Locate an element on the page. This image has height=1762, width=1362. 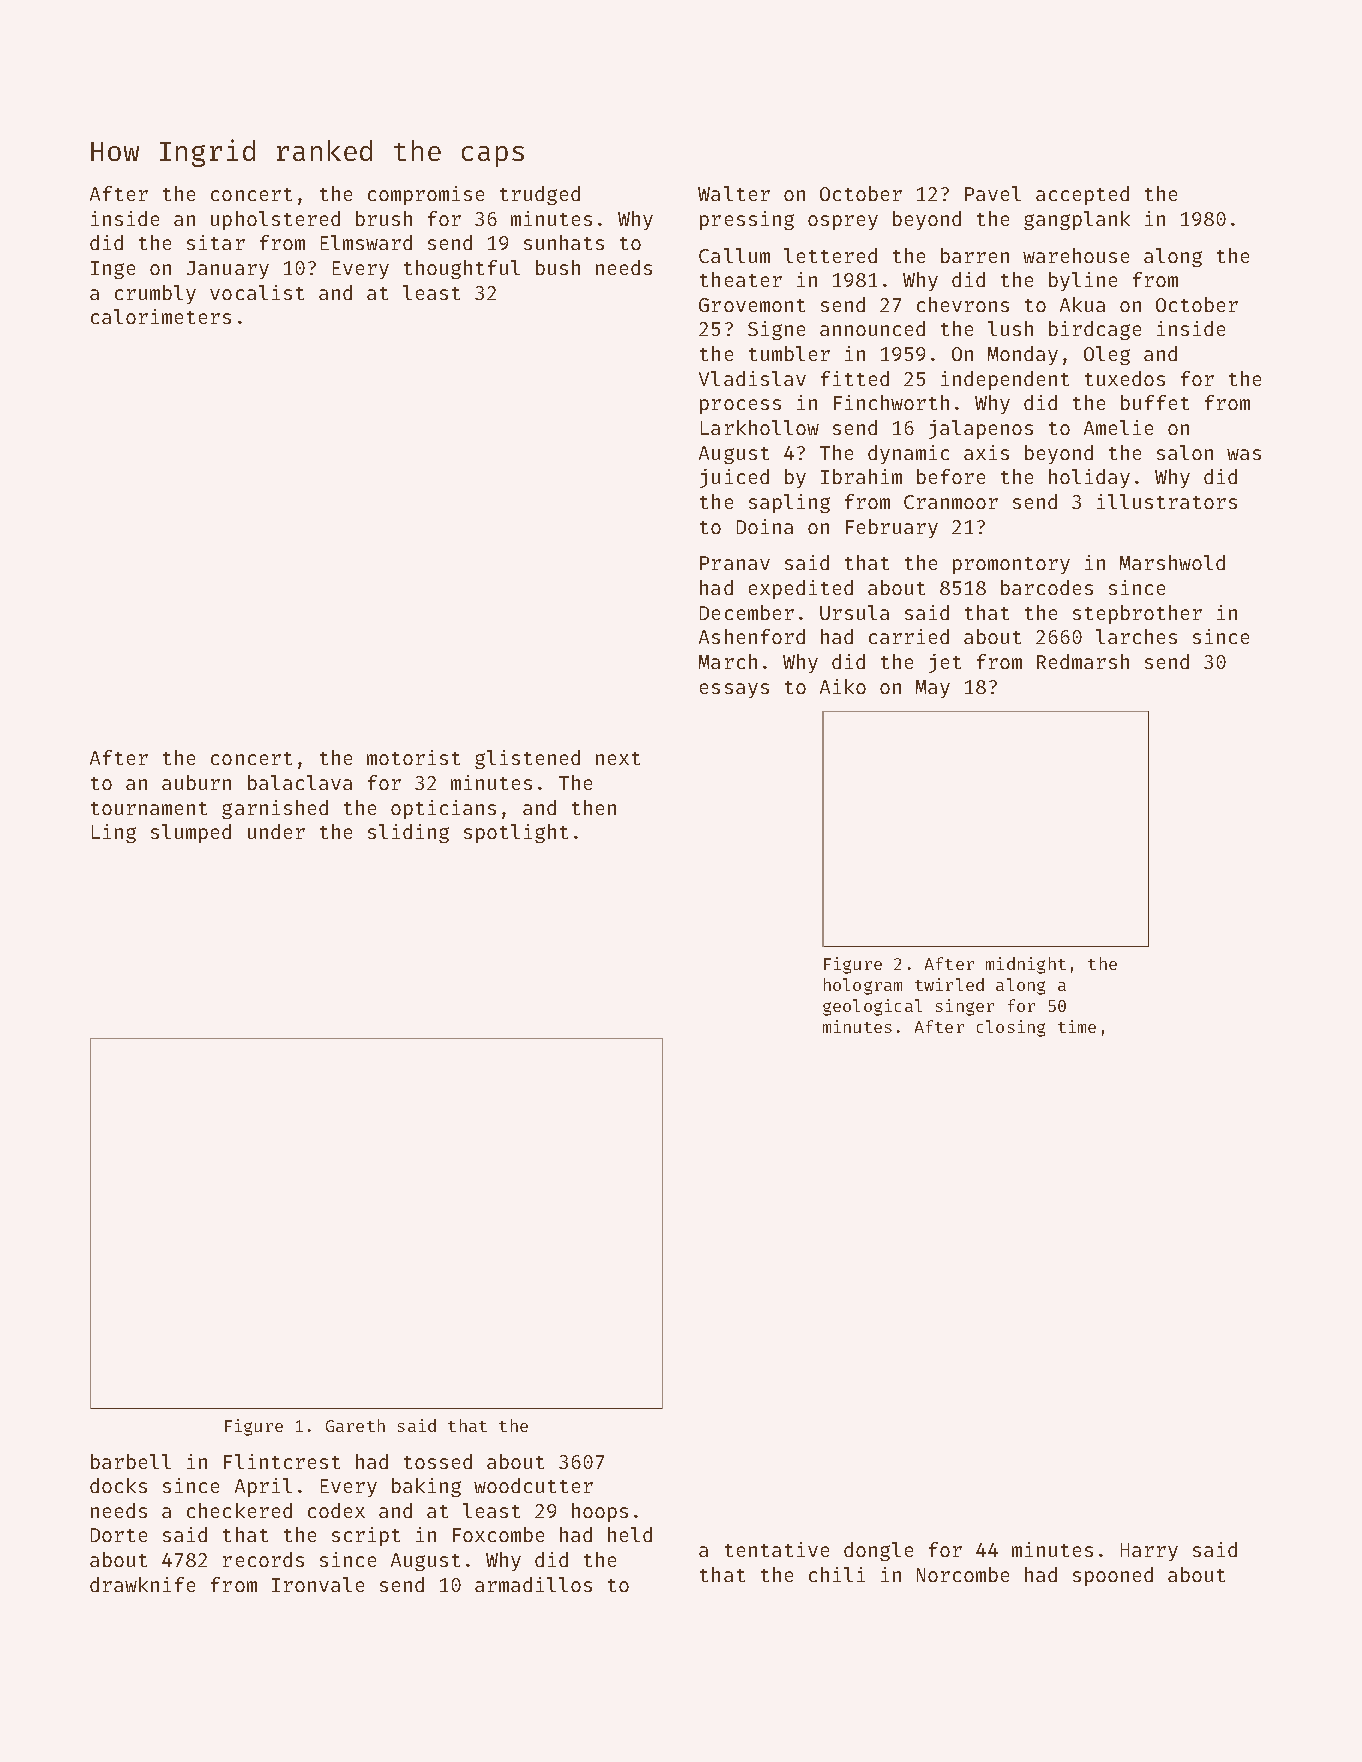
motorist is located at coordinates (413, 757).
